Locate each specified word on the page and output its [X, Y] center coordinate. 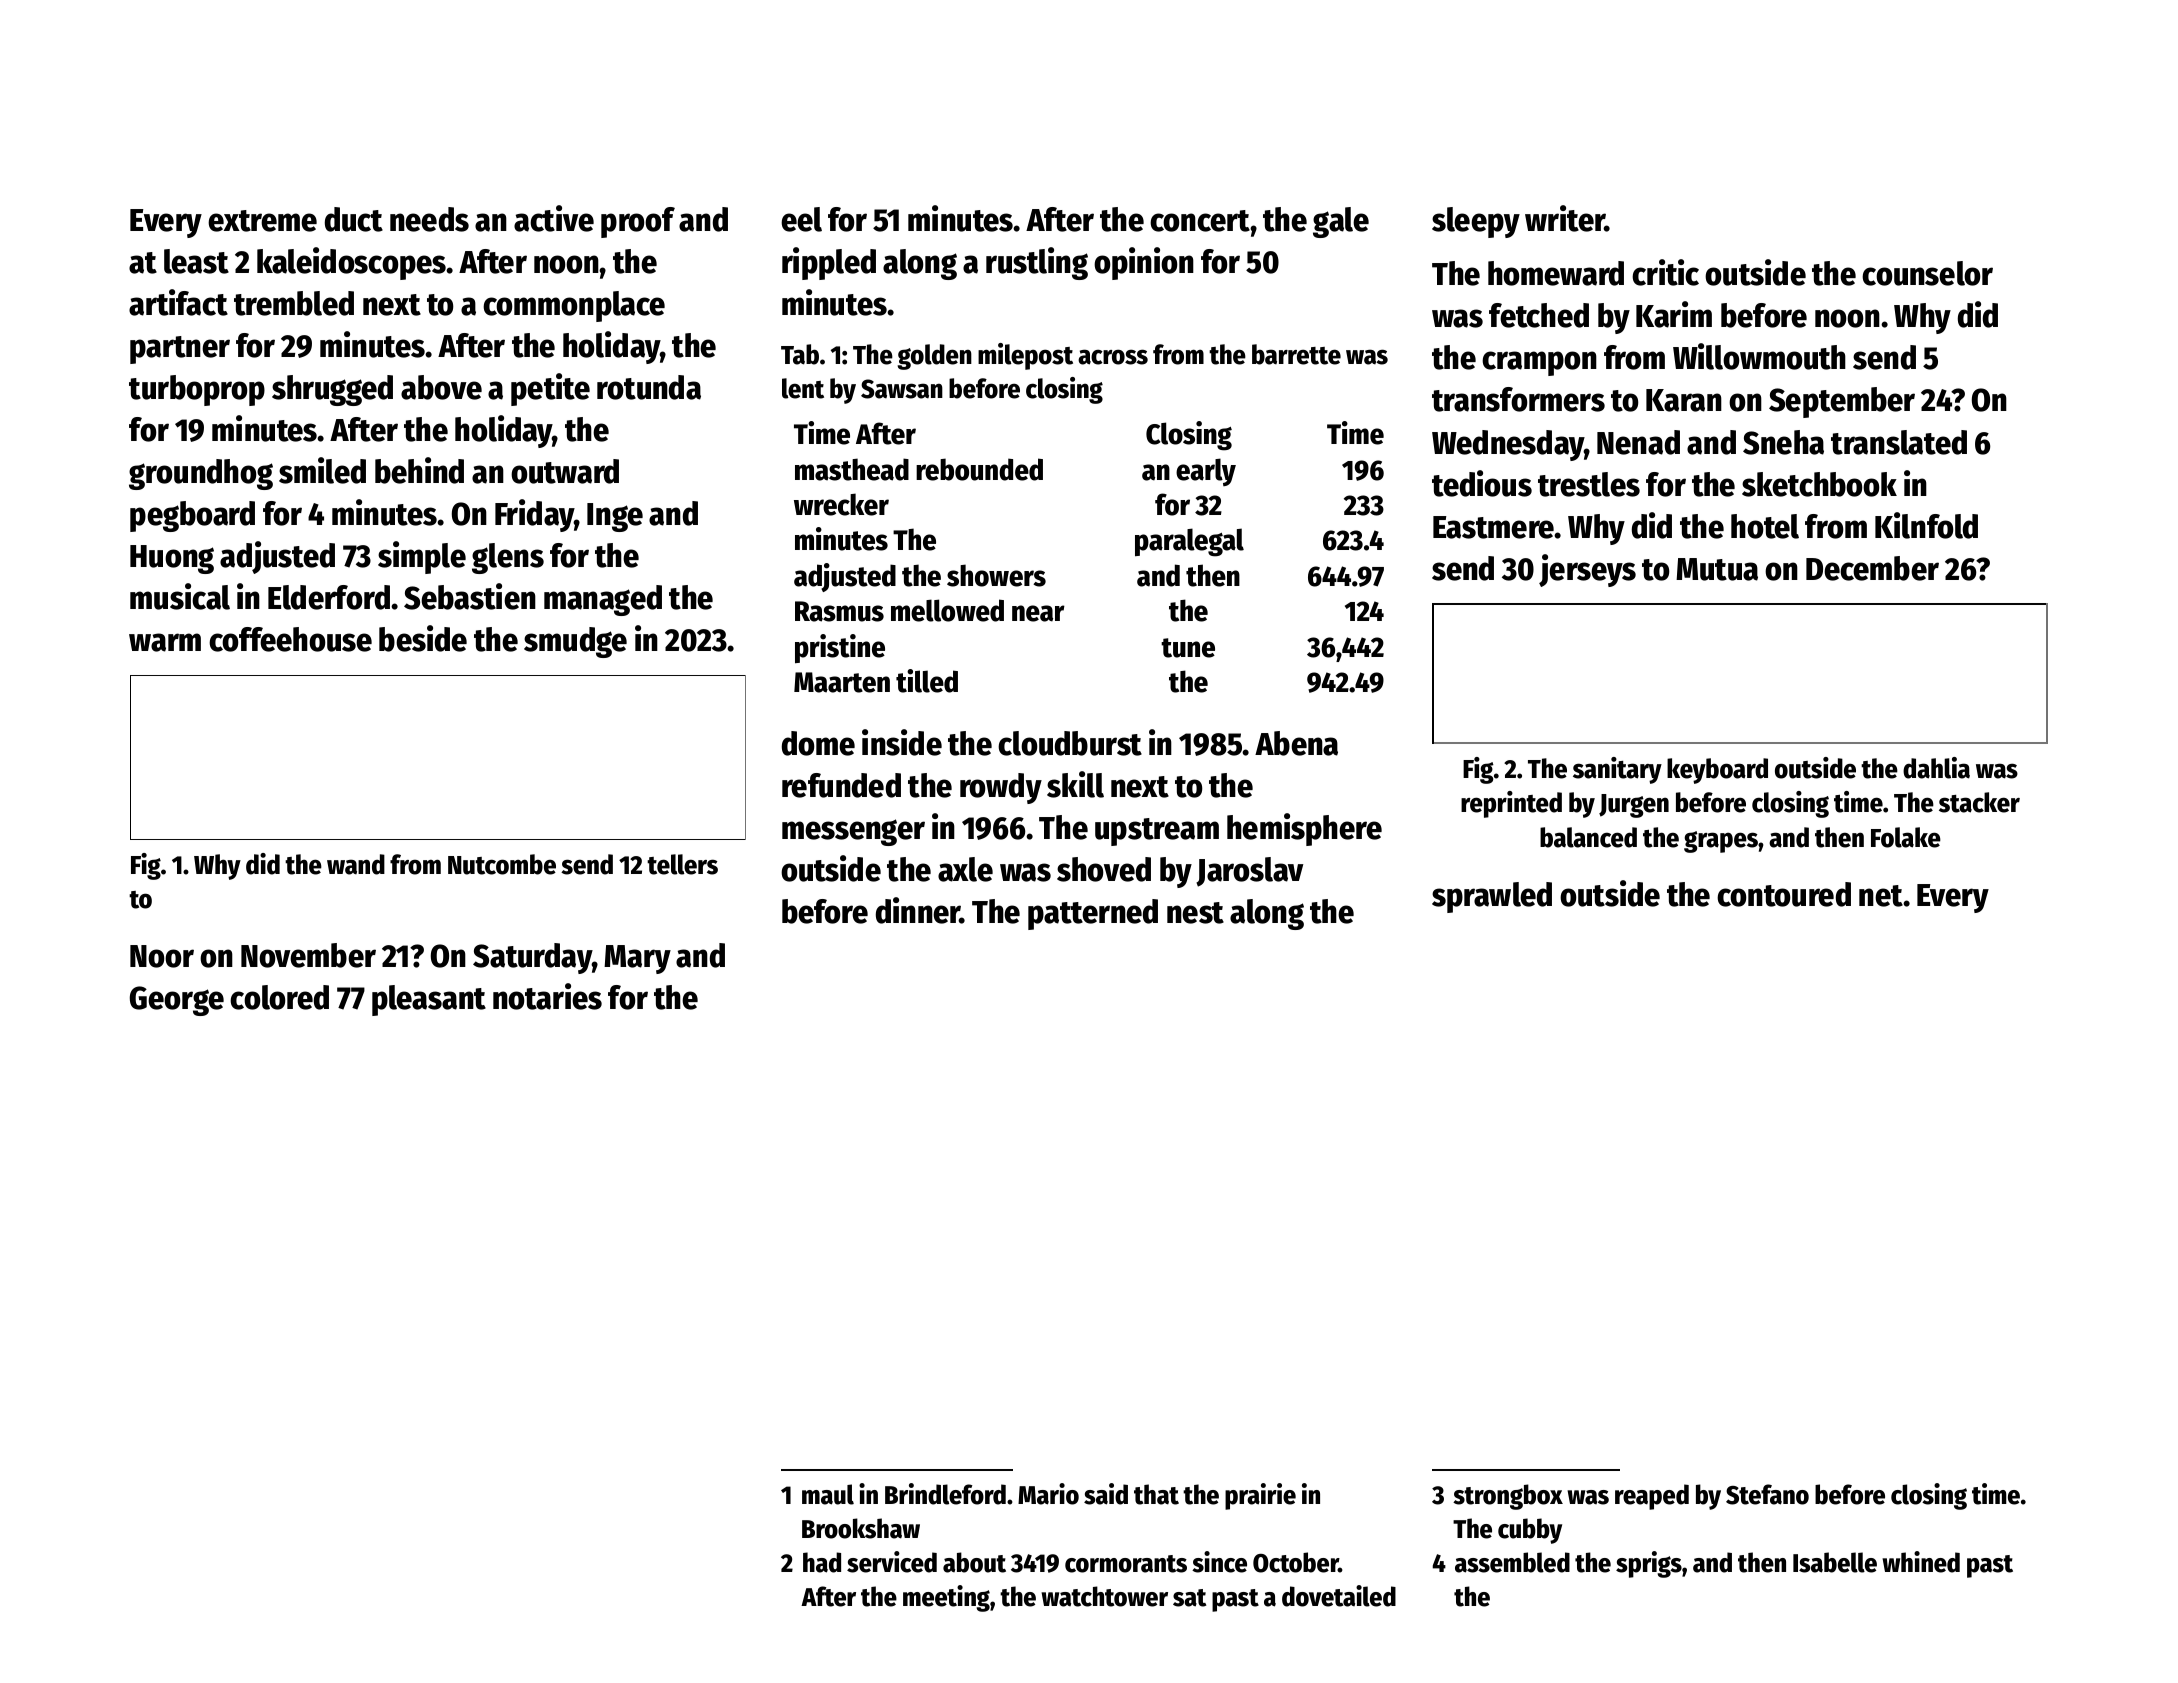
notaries [547, 996]
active [554, 218]
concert [1200, 221]
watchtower [1104, 1596]
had [822, 1562]
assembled [1512, 1562]
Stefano [1767, 1494]
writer [1565, 218]
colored [279, 997]
